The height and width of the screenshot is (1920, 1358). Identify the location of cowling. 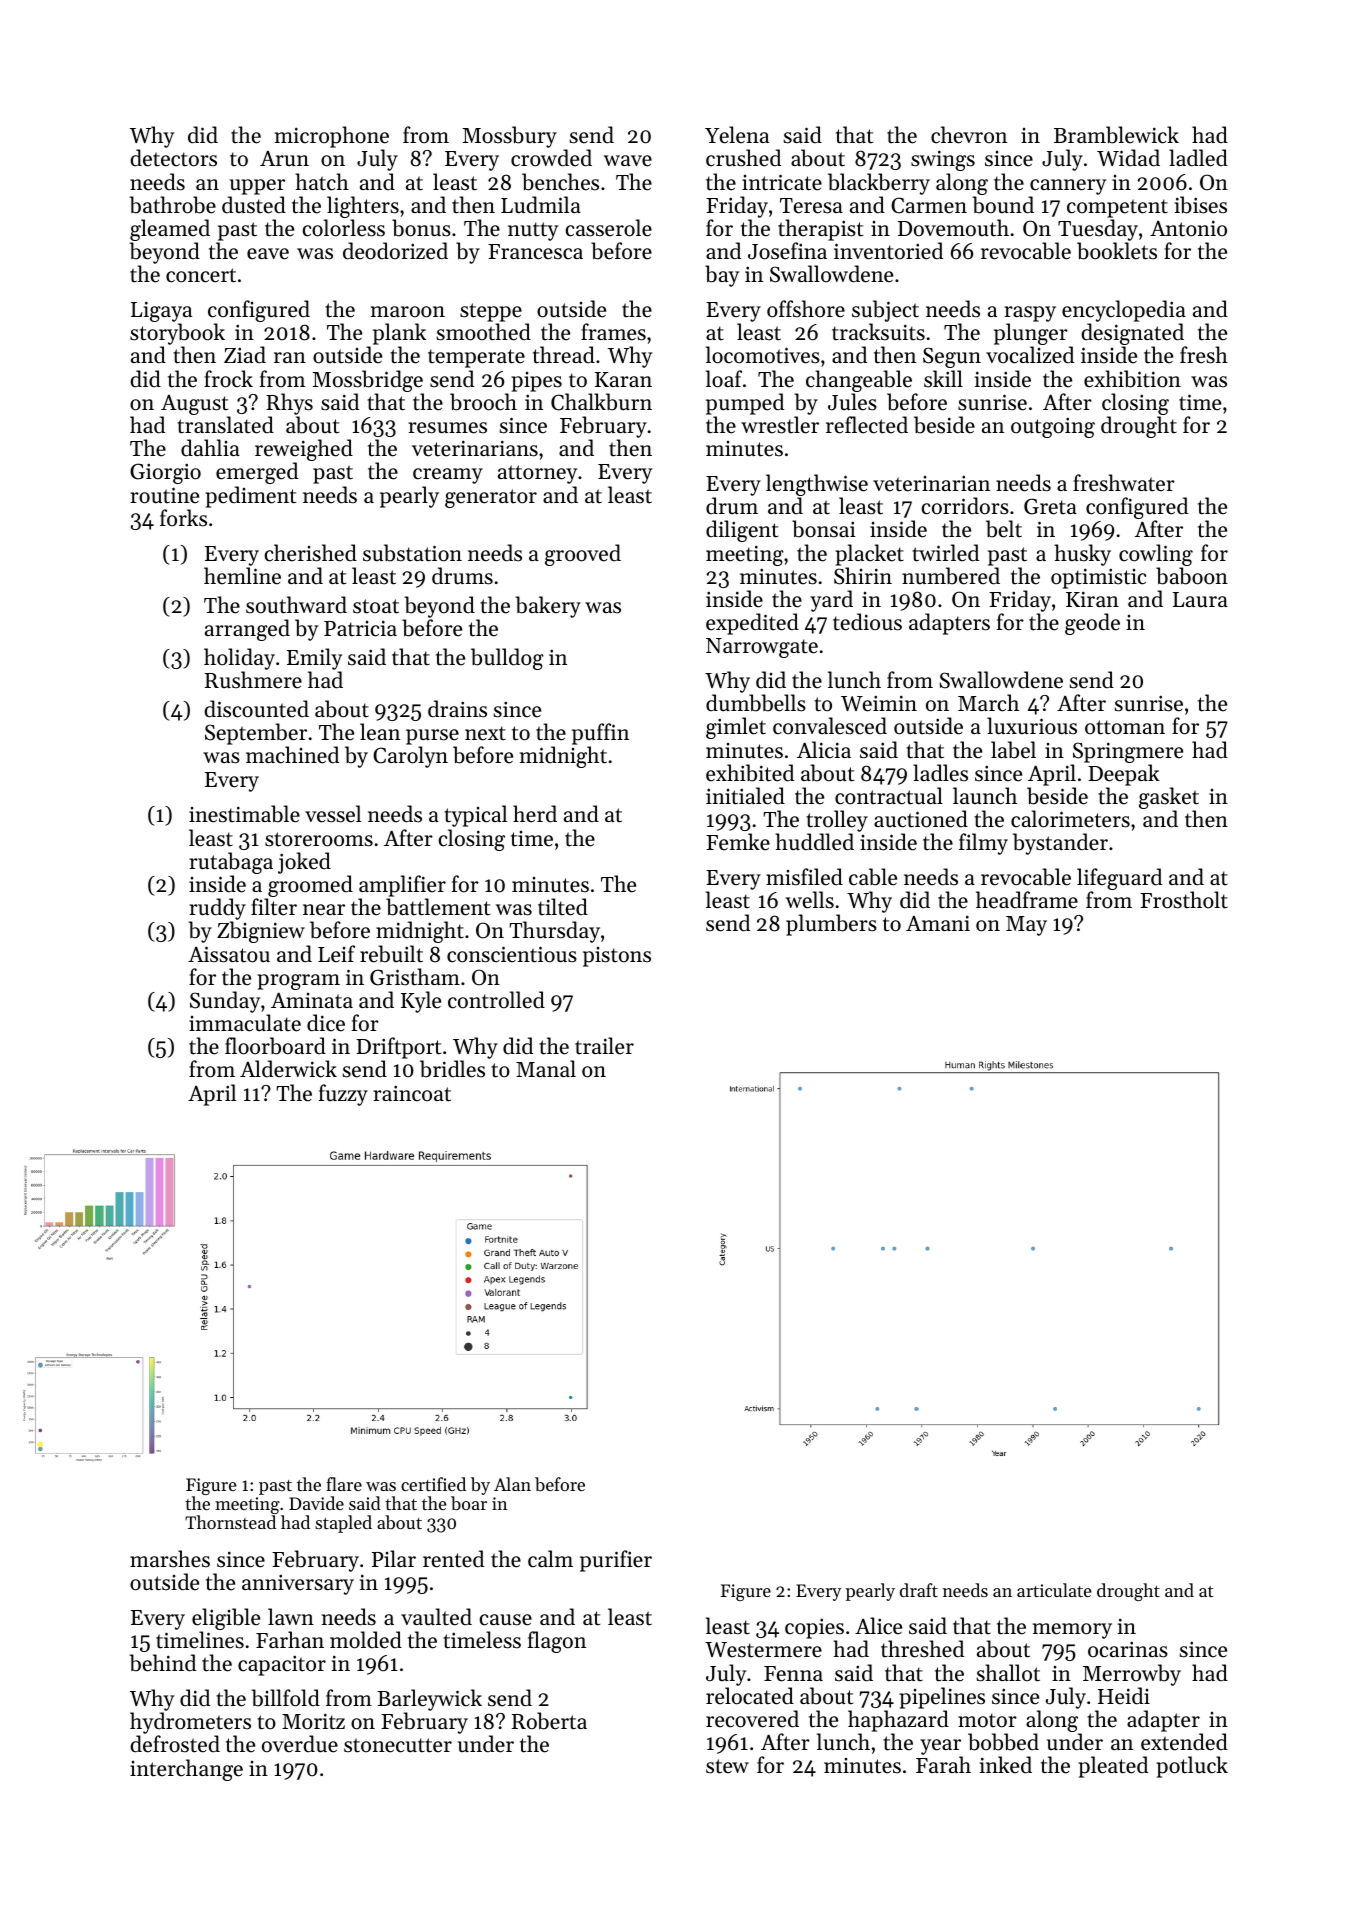
(1156, 555).
